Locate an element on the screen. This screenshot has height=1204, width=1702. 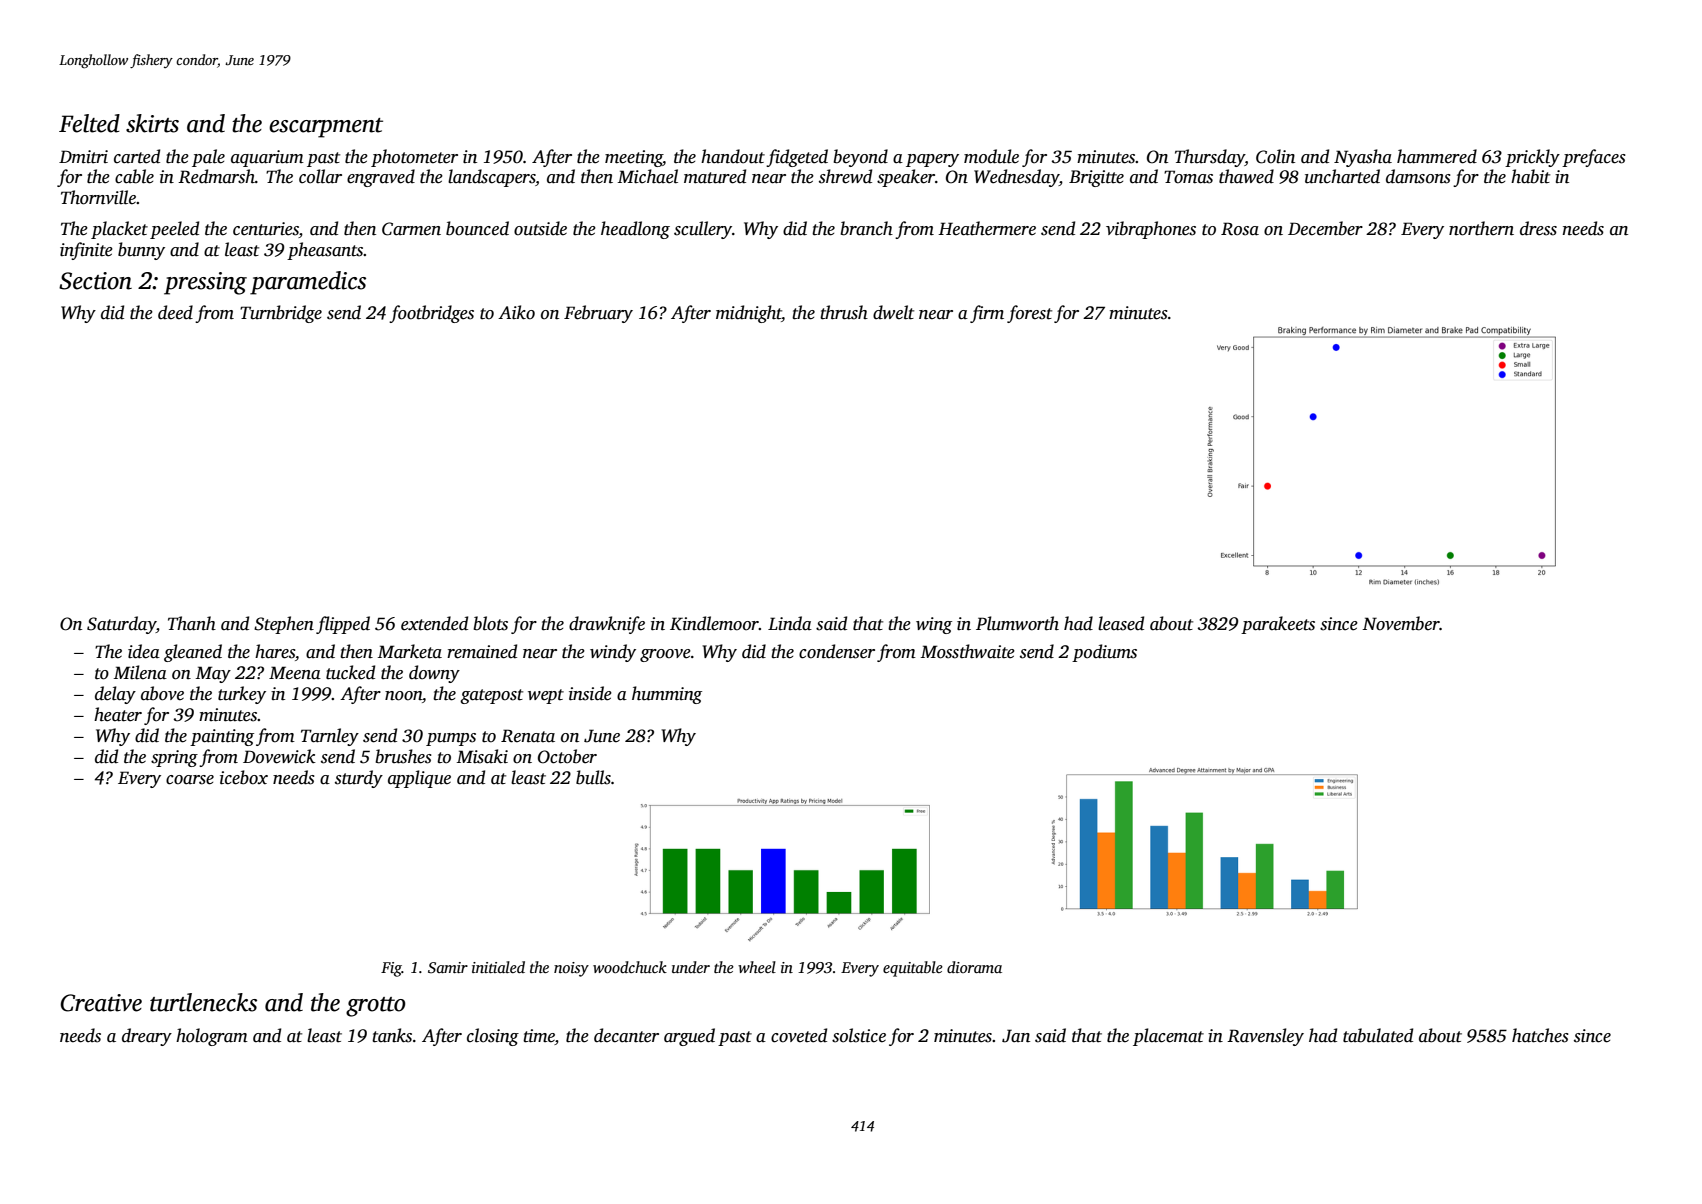
Mossthwaite is located at coordinates (968, 651).
